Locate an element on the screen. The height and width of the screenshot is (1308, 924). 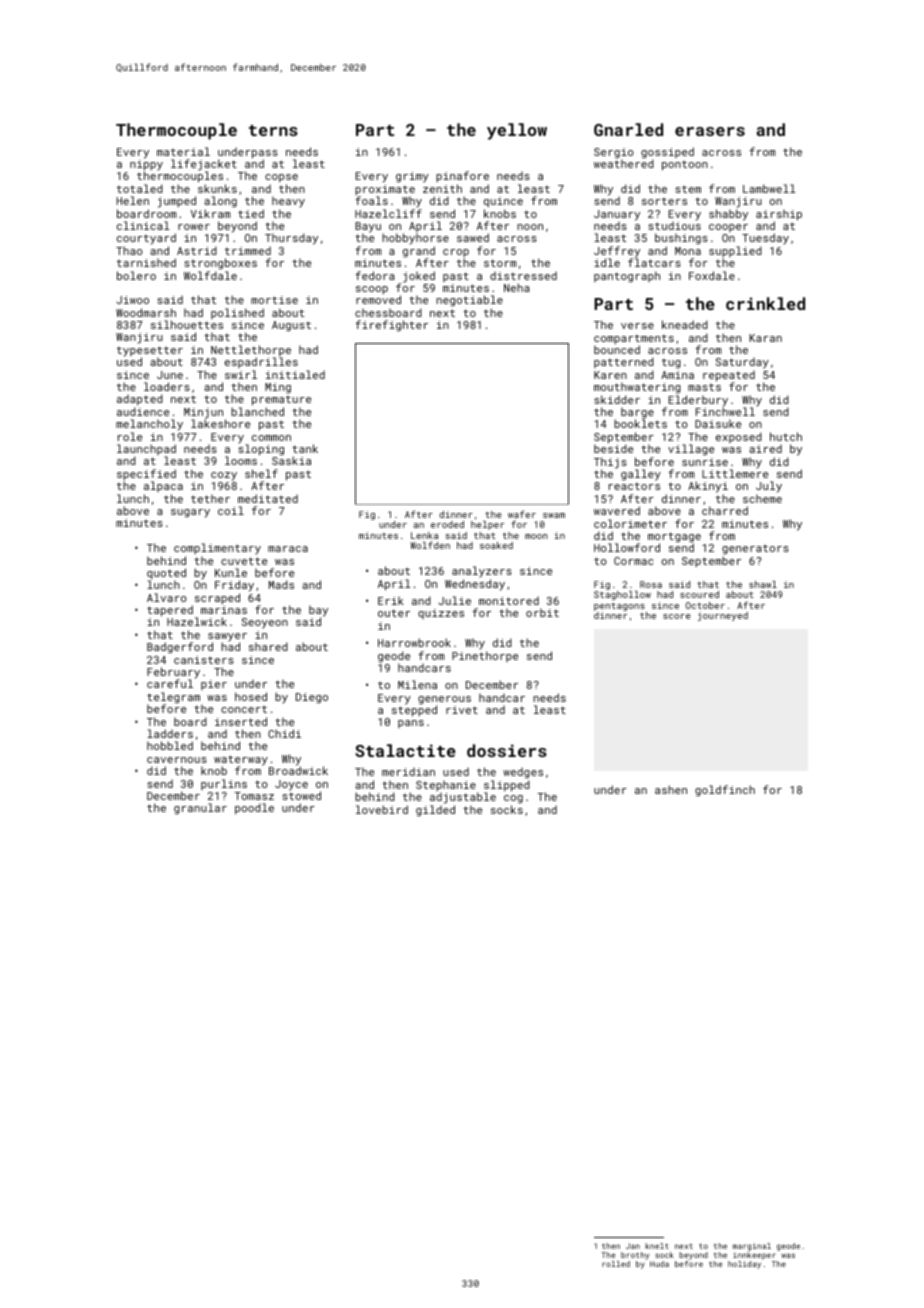
moon is located at coordinates (536, 536).
